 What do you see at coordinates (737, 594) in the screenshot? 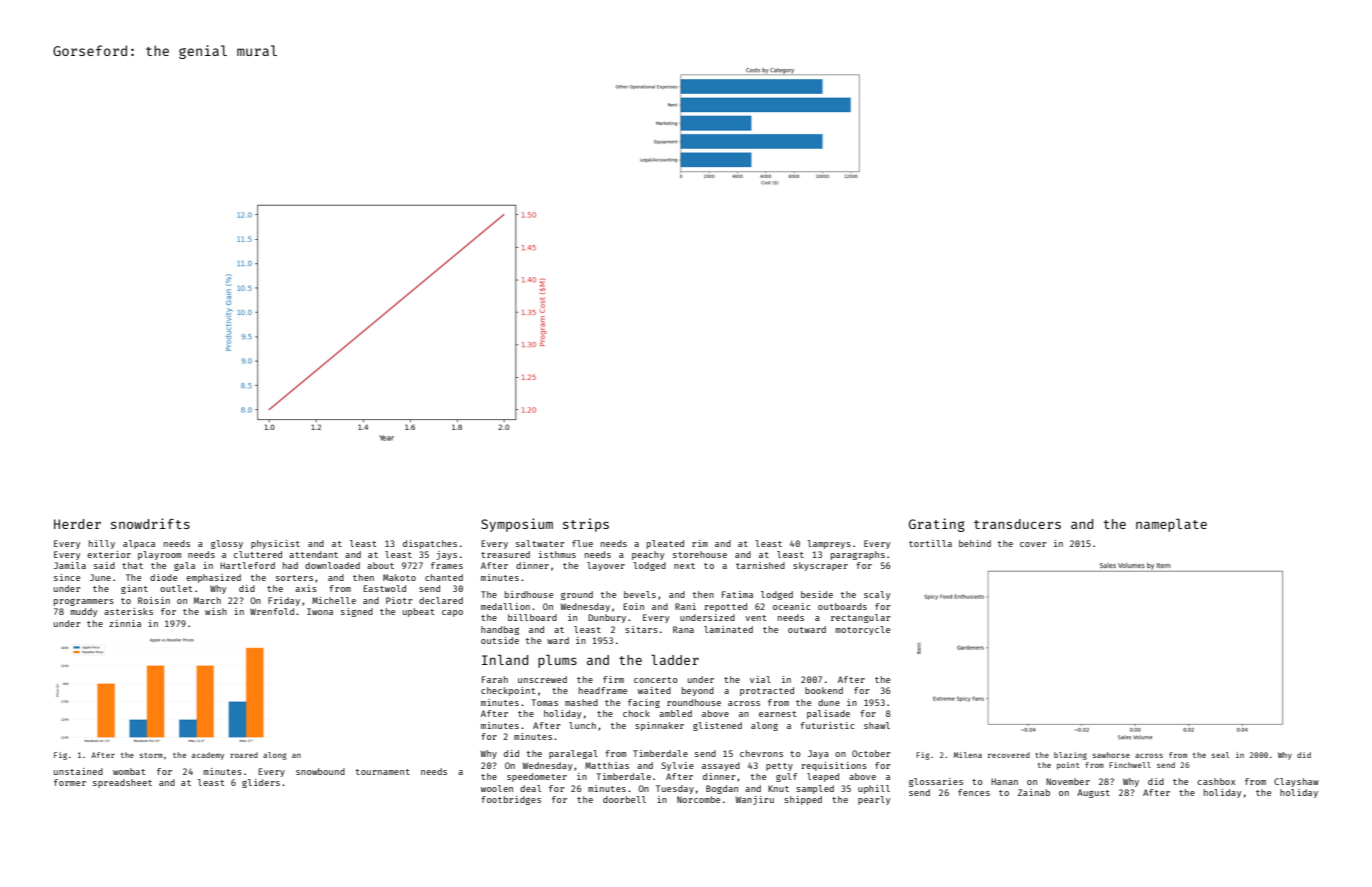
I see `Fatima` at bounding box center [737, 594].
